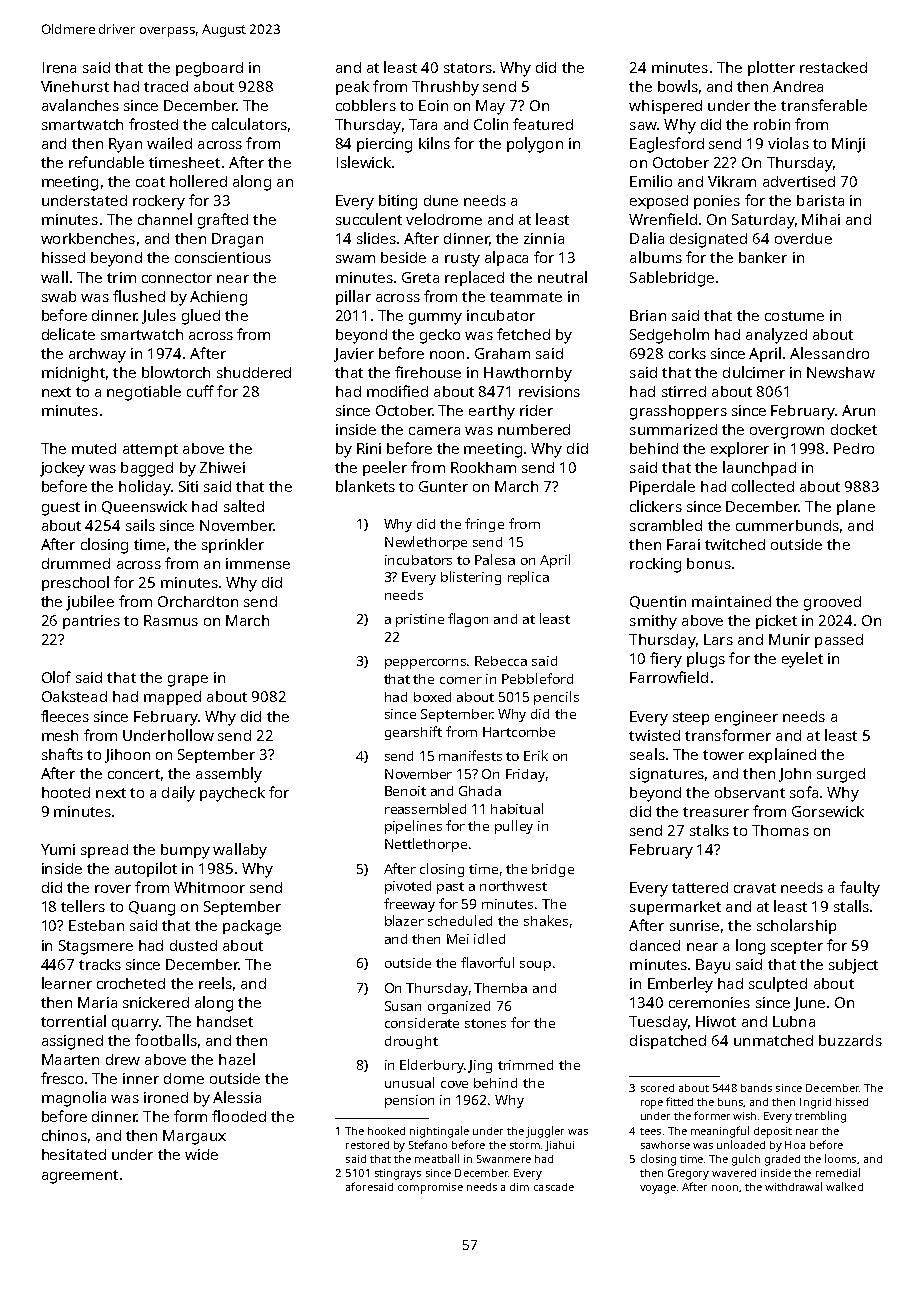  Describe the element at coordinates (844, 1186) in the screenshot. I see `walked` at that location.
